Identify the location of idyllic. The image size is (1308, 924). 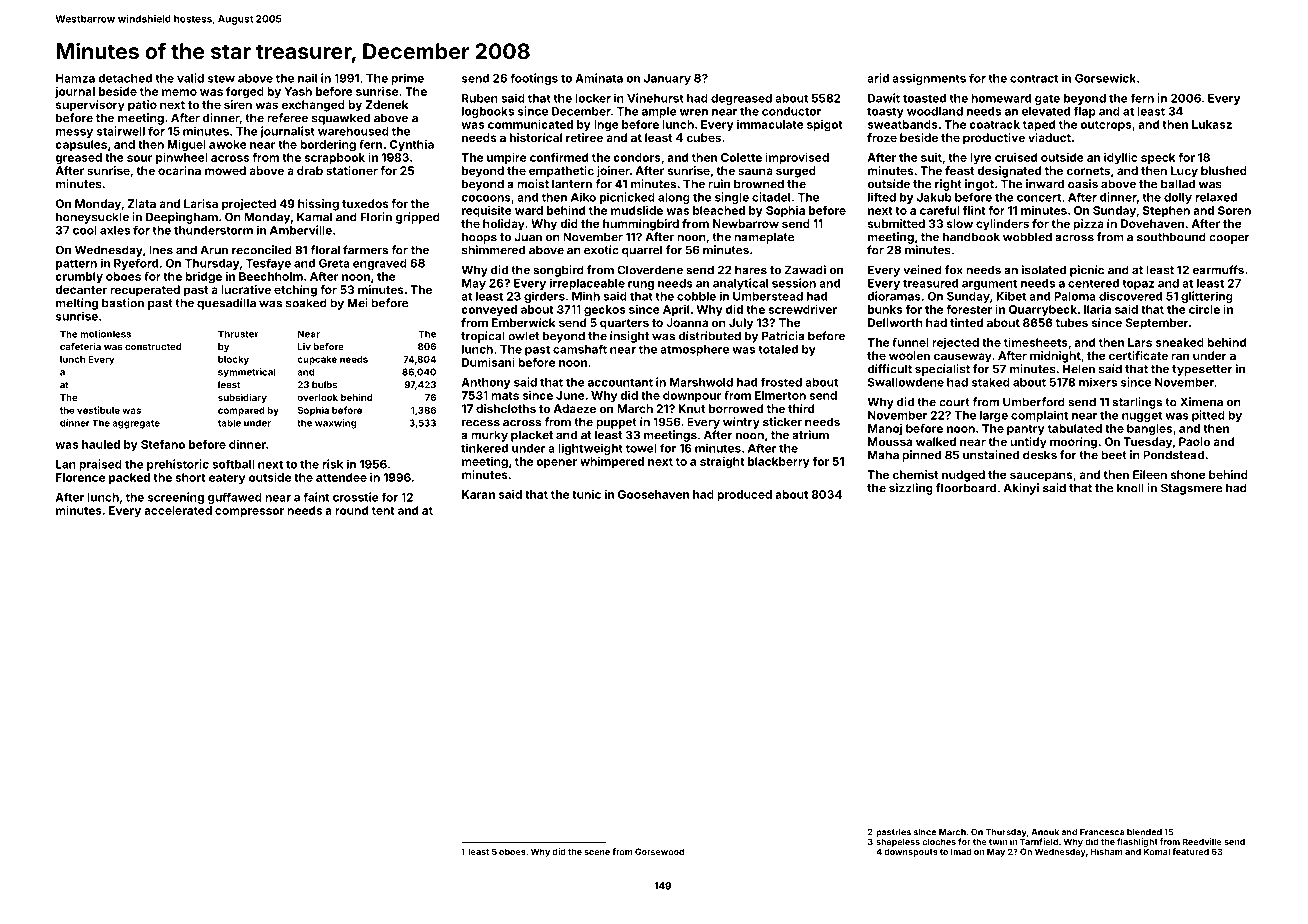
(1120, 158).
